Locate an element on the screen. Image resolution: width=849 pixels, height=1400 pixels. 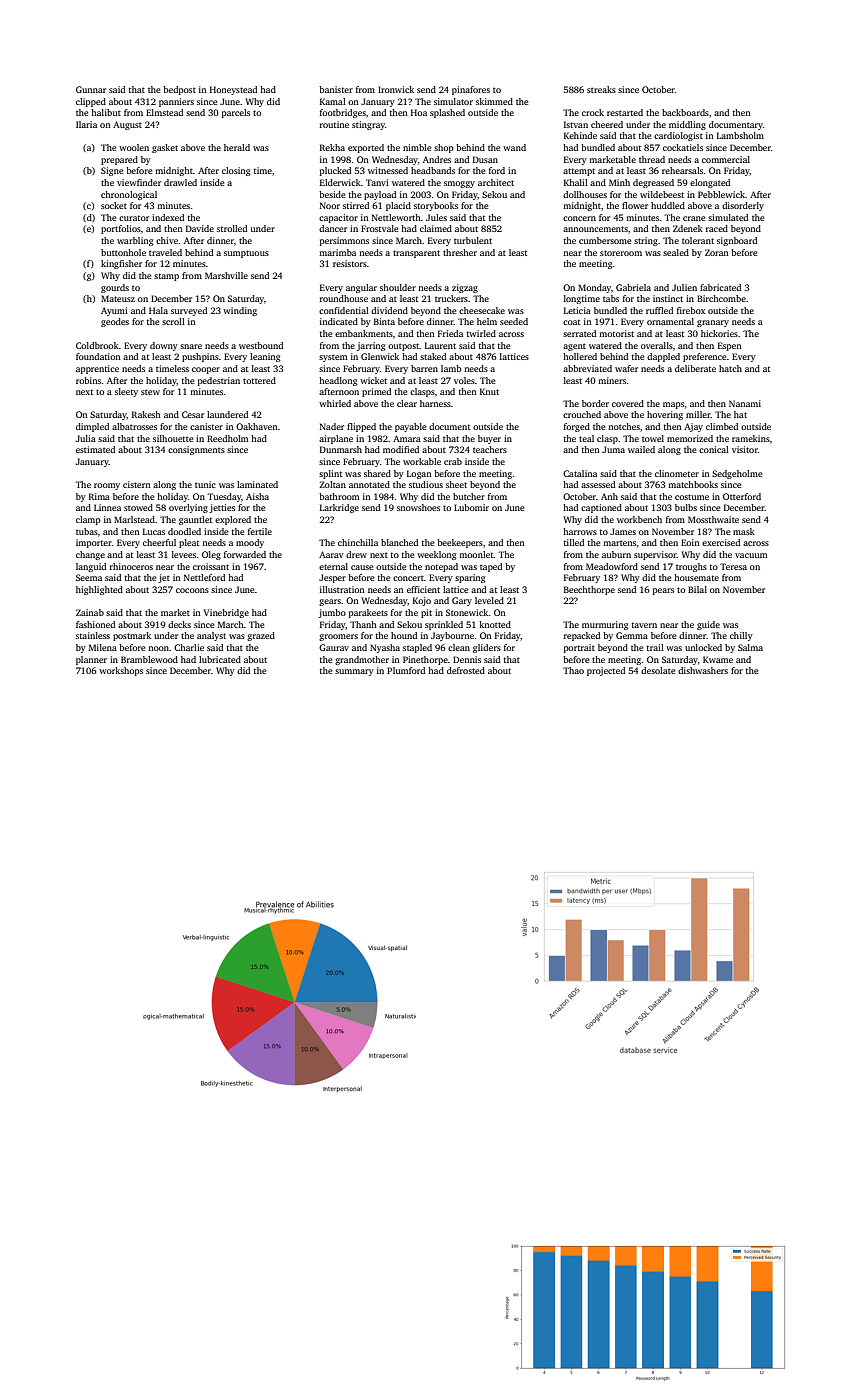
Bramblewood is located at coordinates (149, 659).
